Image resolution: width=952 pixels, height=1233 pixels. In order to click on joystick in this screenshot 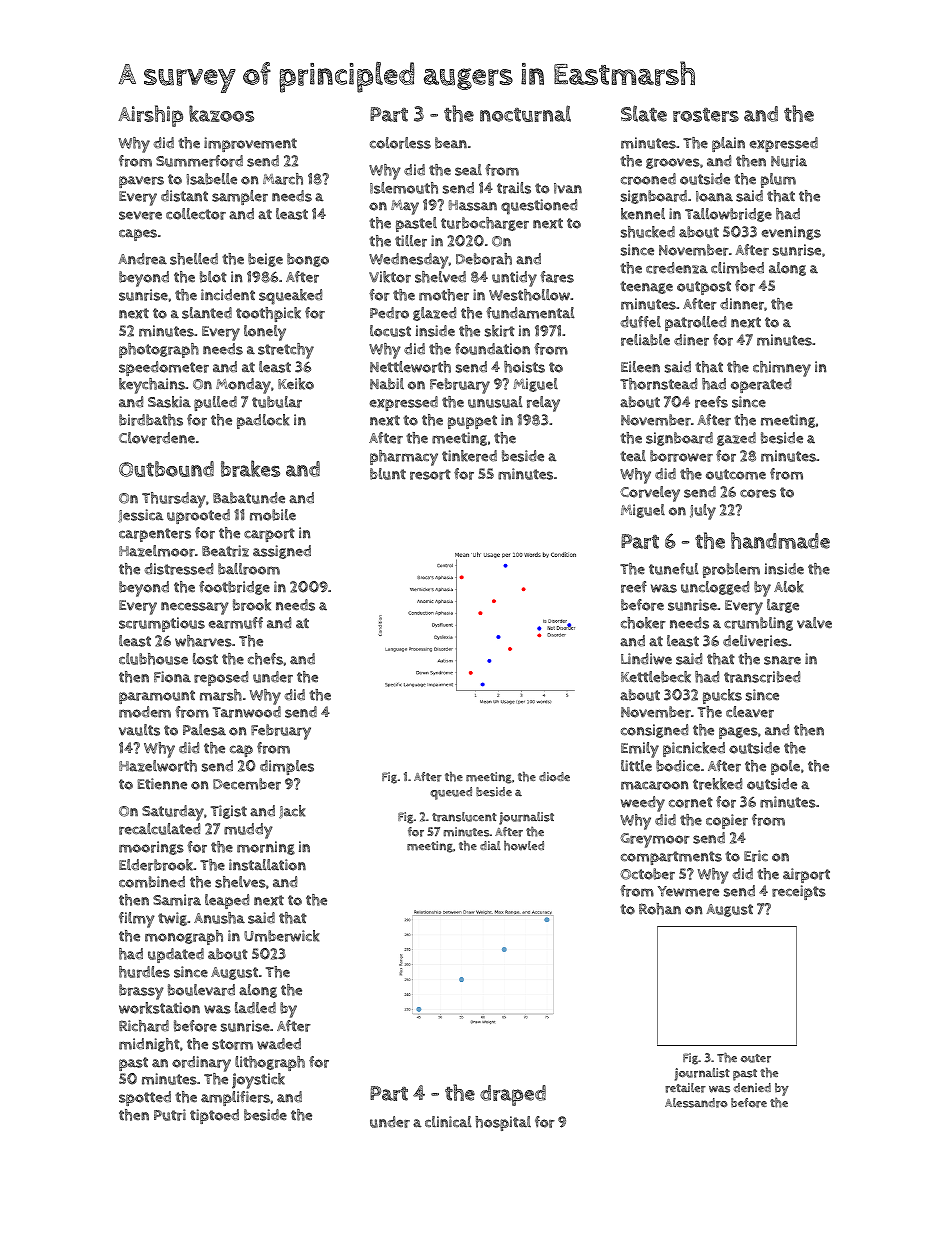, I will do `click(258, 1081)`.
